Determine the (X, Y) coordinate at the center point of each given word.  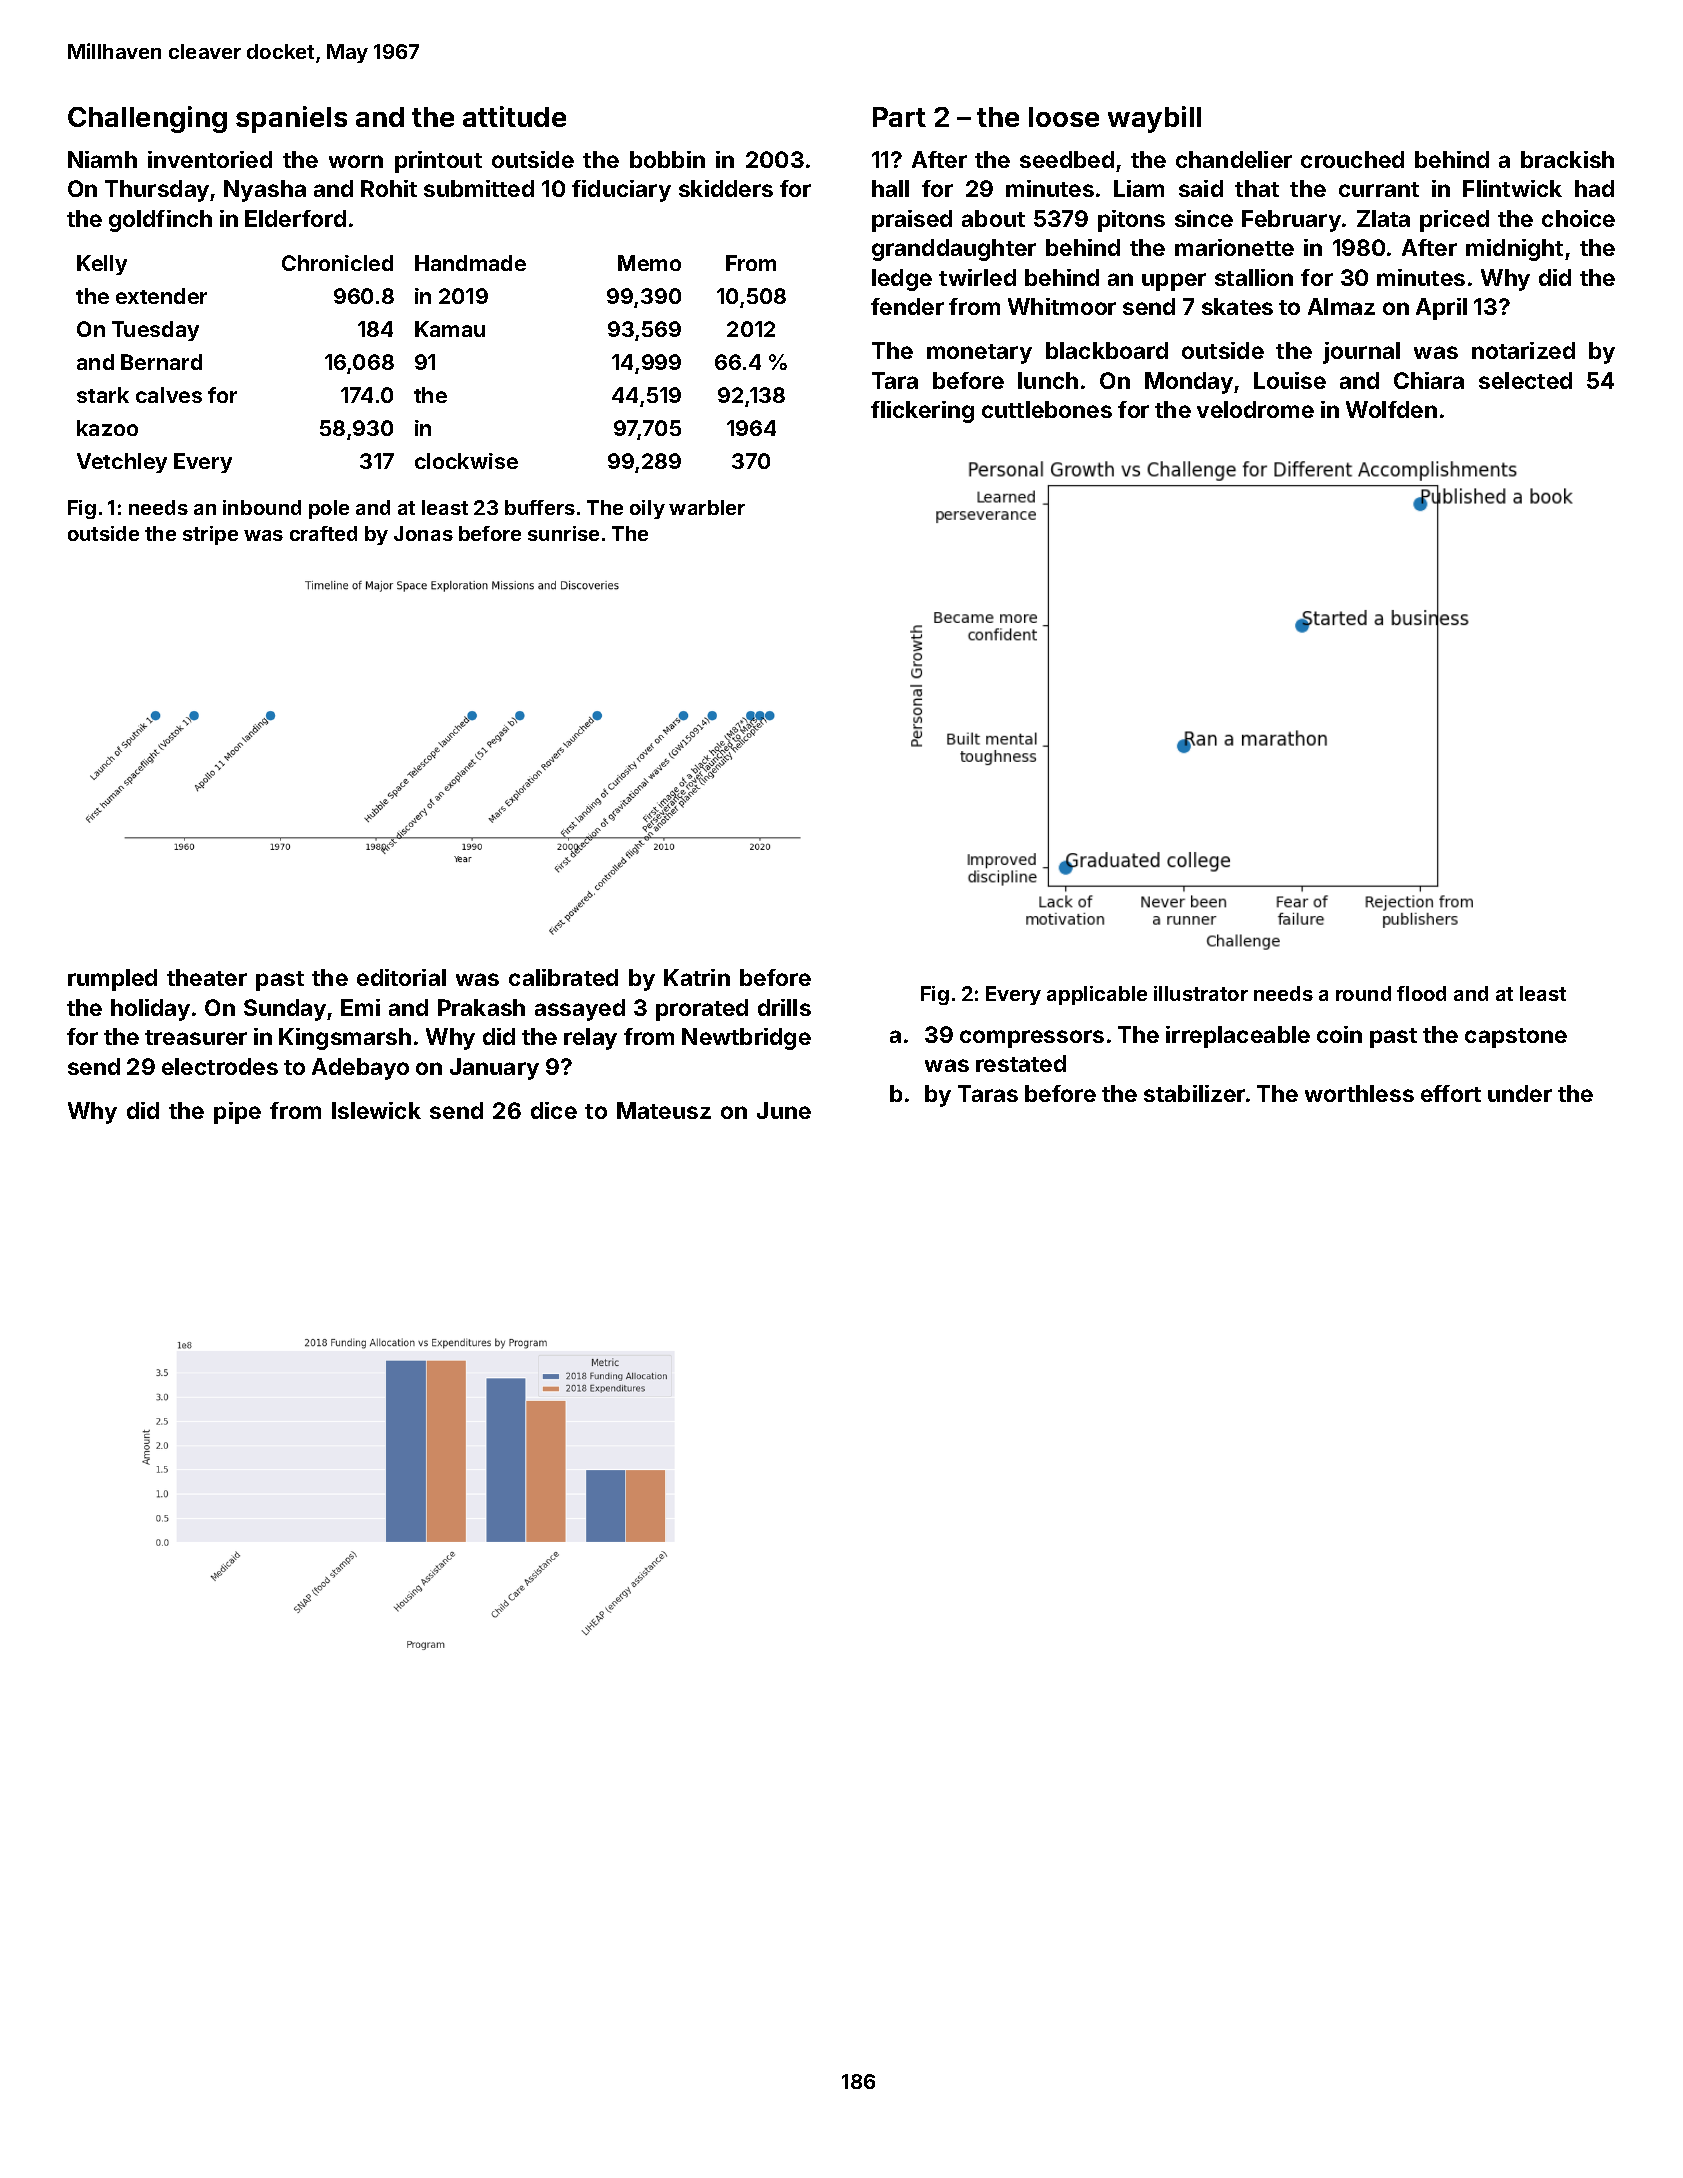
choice (1578, 218)
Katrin (697, 977)
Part (899, 117)
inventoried (210, 159)
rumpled (112, 980)
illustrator (1201, 993)
